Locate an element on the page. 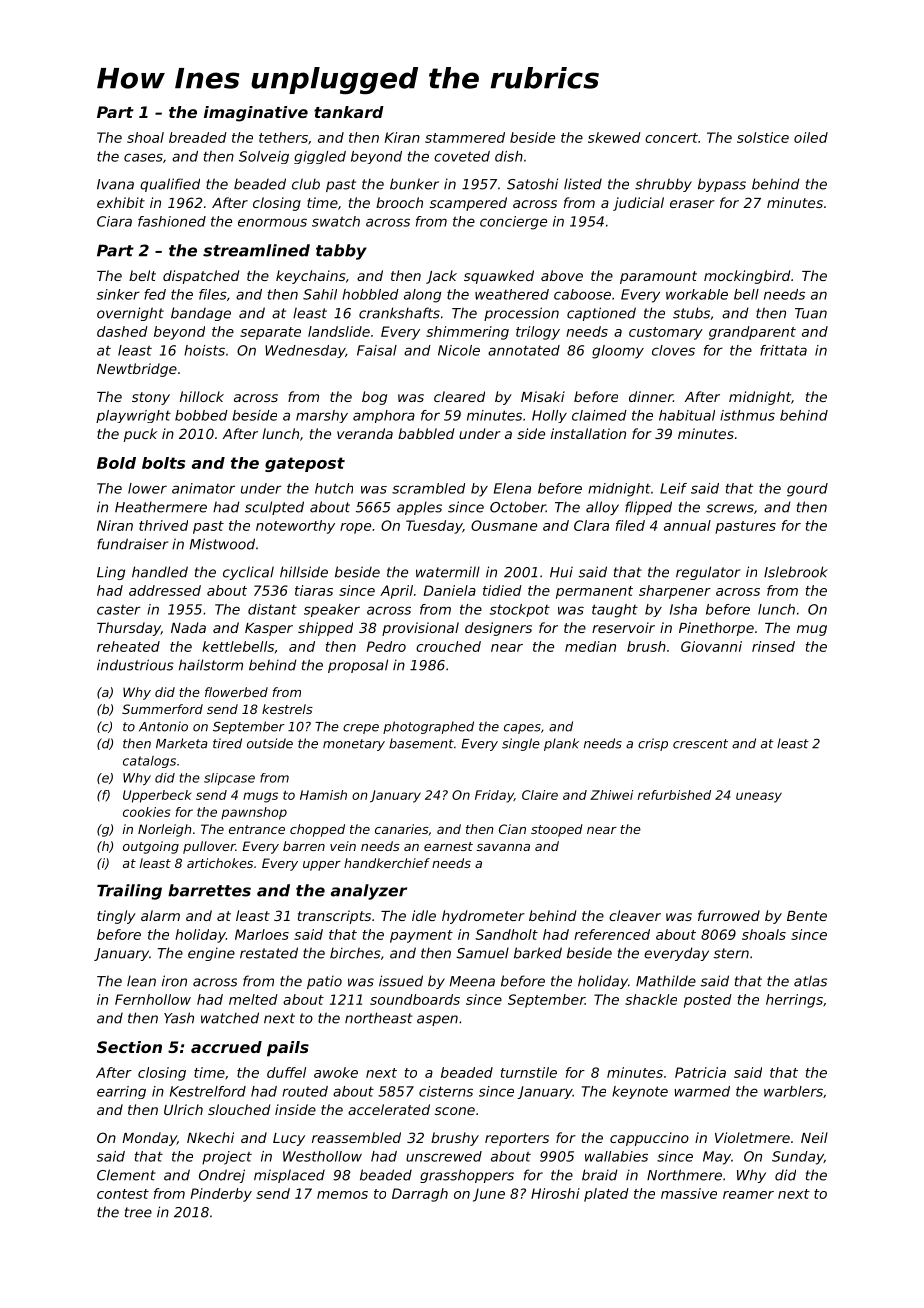 The height and width of the page is (1308, 924). plated is located at coordinates (606, 1195).
